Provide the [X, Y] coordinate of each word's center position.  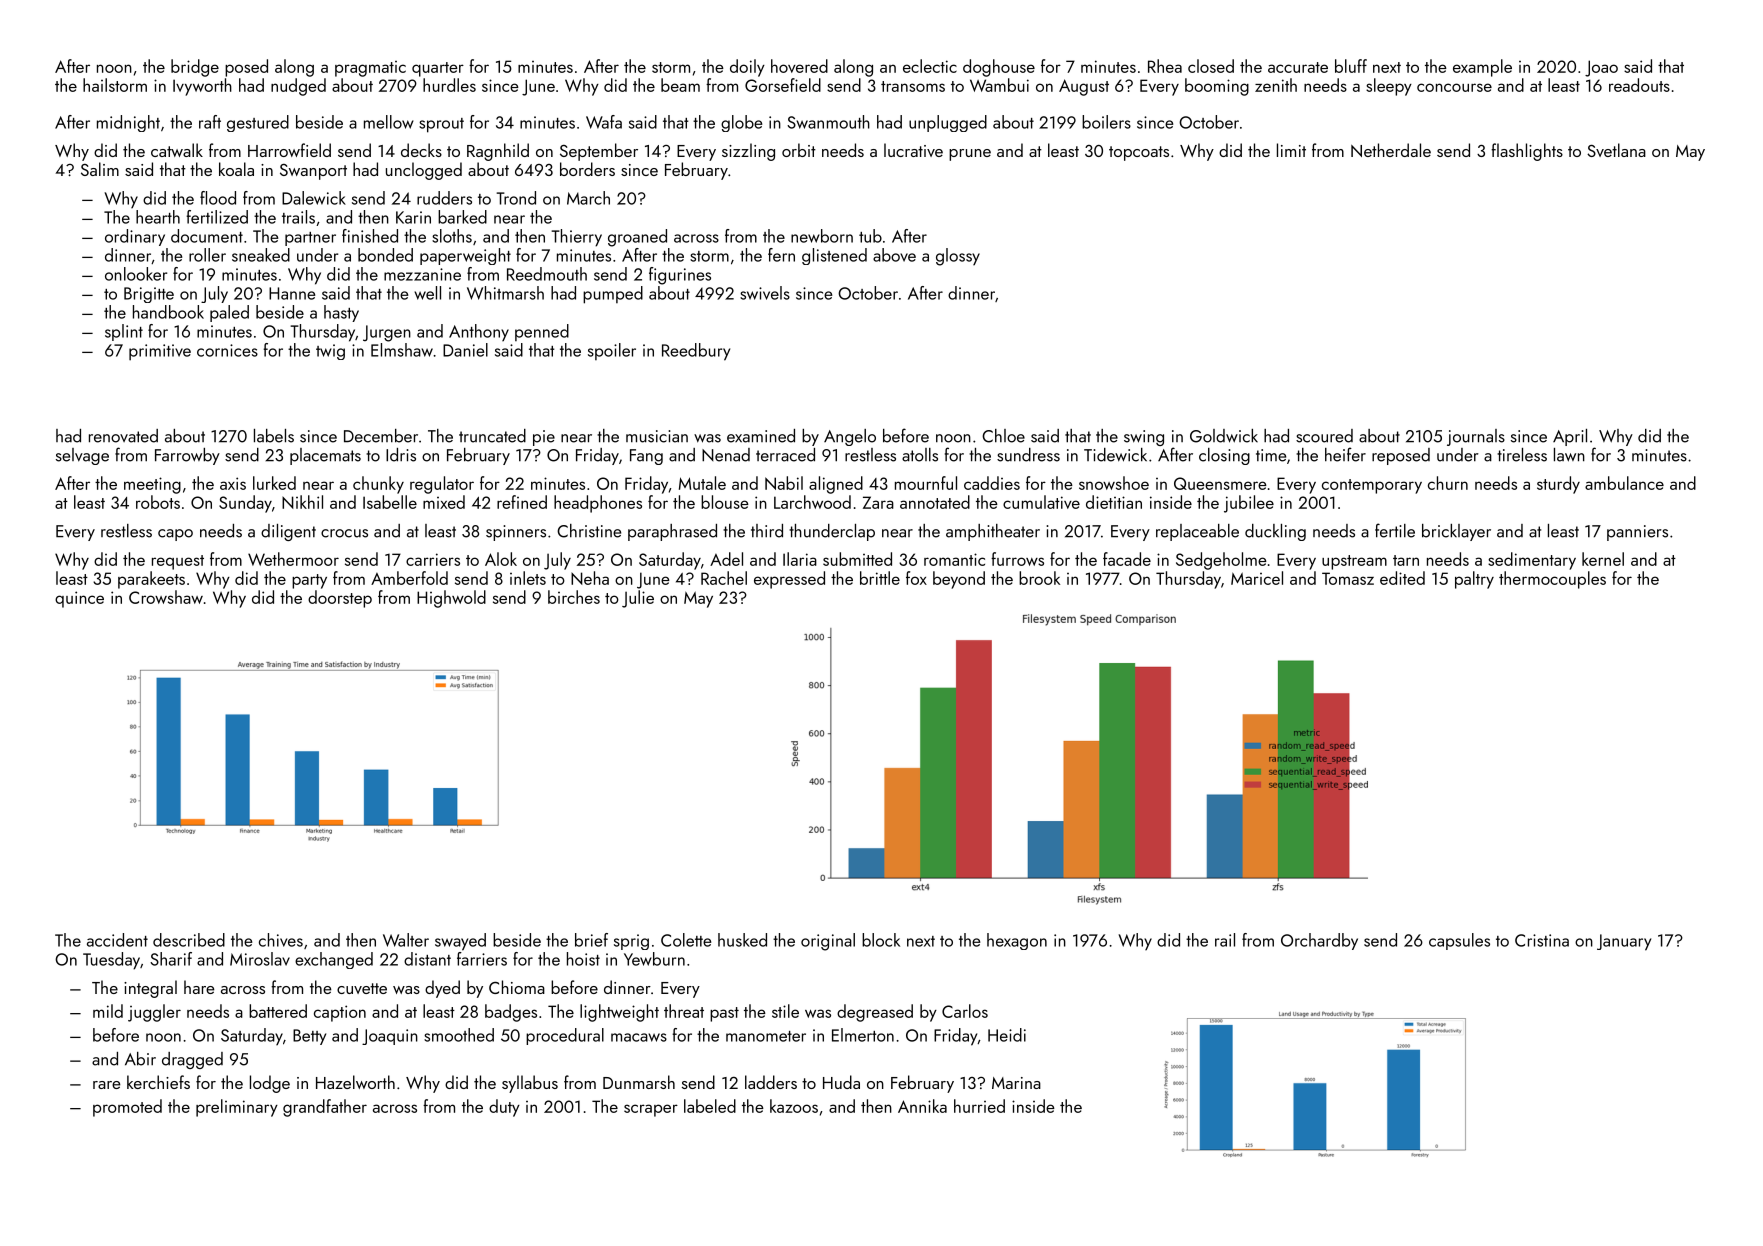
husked [742, 940]
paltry [1474, 580]
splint [124, 332]
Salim [100, 169]
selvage [82, 456]
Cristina [1542, 940]
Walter [406, 940]
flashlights [1527, 152]
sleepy [1389, 87]
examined [761, 436]
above [894, 255]
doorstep [340, 599]
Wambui [999, 85]
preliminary [237, 1108]
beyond [959, 580]
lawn [1569, 455]
